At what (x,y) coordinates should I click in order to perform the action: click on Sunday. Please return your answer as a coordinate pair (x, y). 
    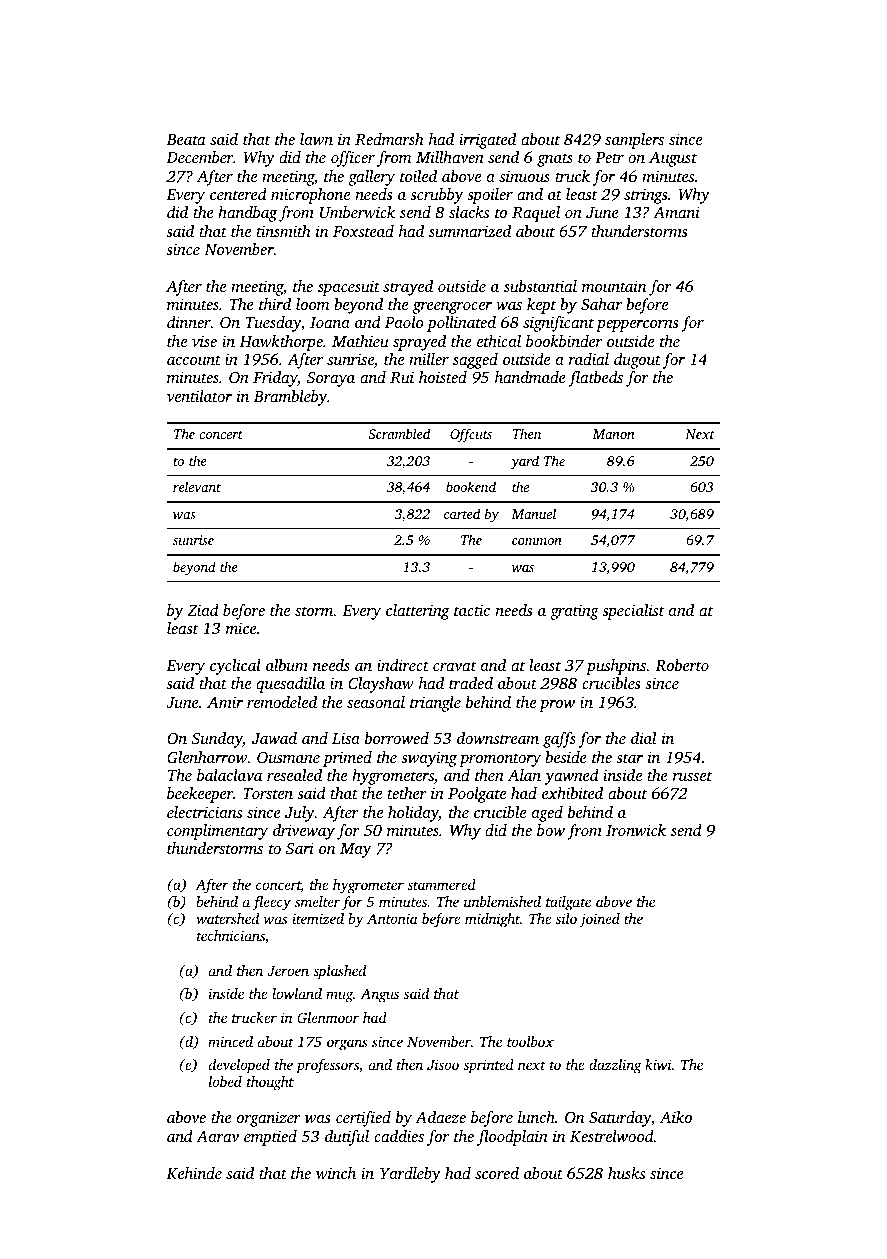
    Looking at the image, I should click on (217, 740).
